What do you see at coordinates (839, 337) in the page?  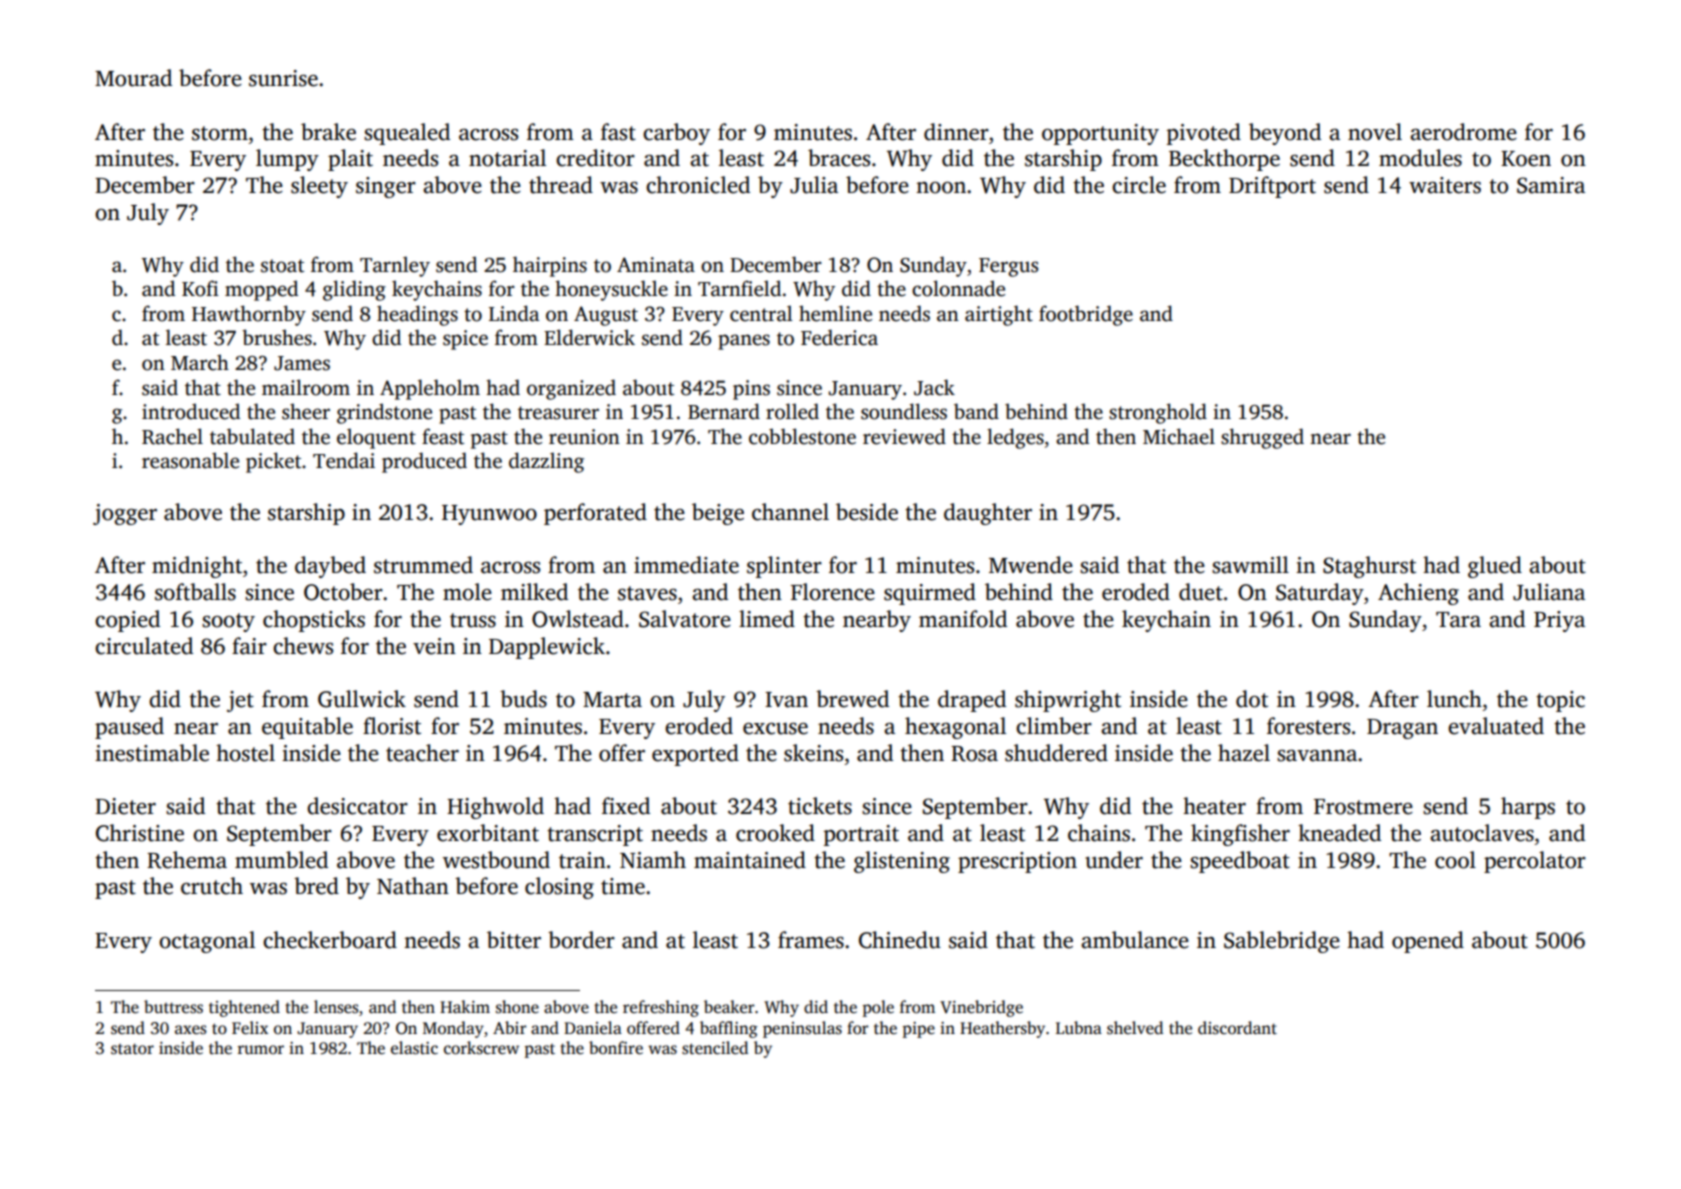 I see `Federica` at bounding box center [839, 337].
